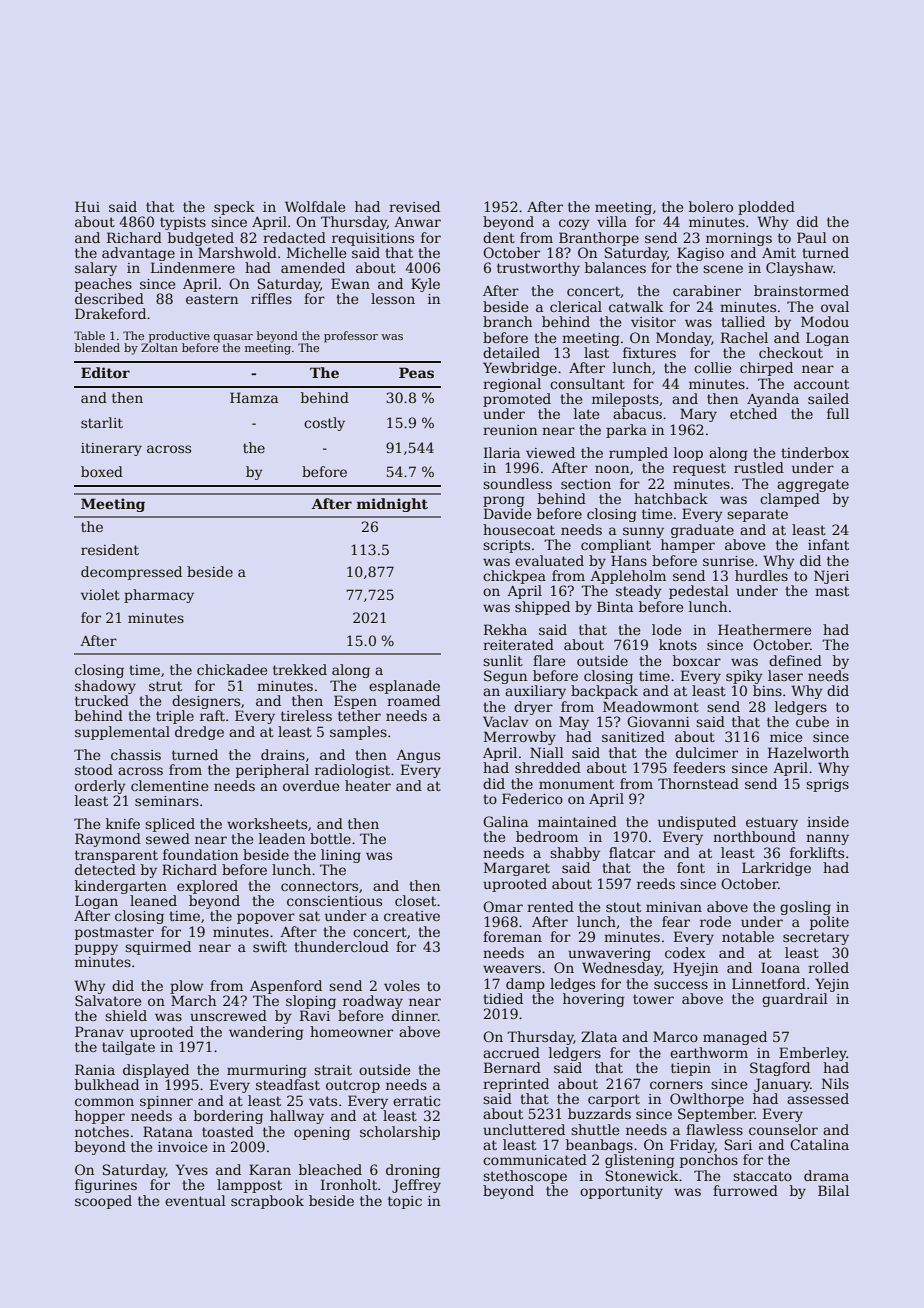 This document has height=1308, width=924. Describe the element at coordinates (699, 592) in the document. I see `pedestal` at that location.
